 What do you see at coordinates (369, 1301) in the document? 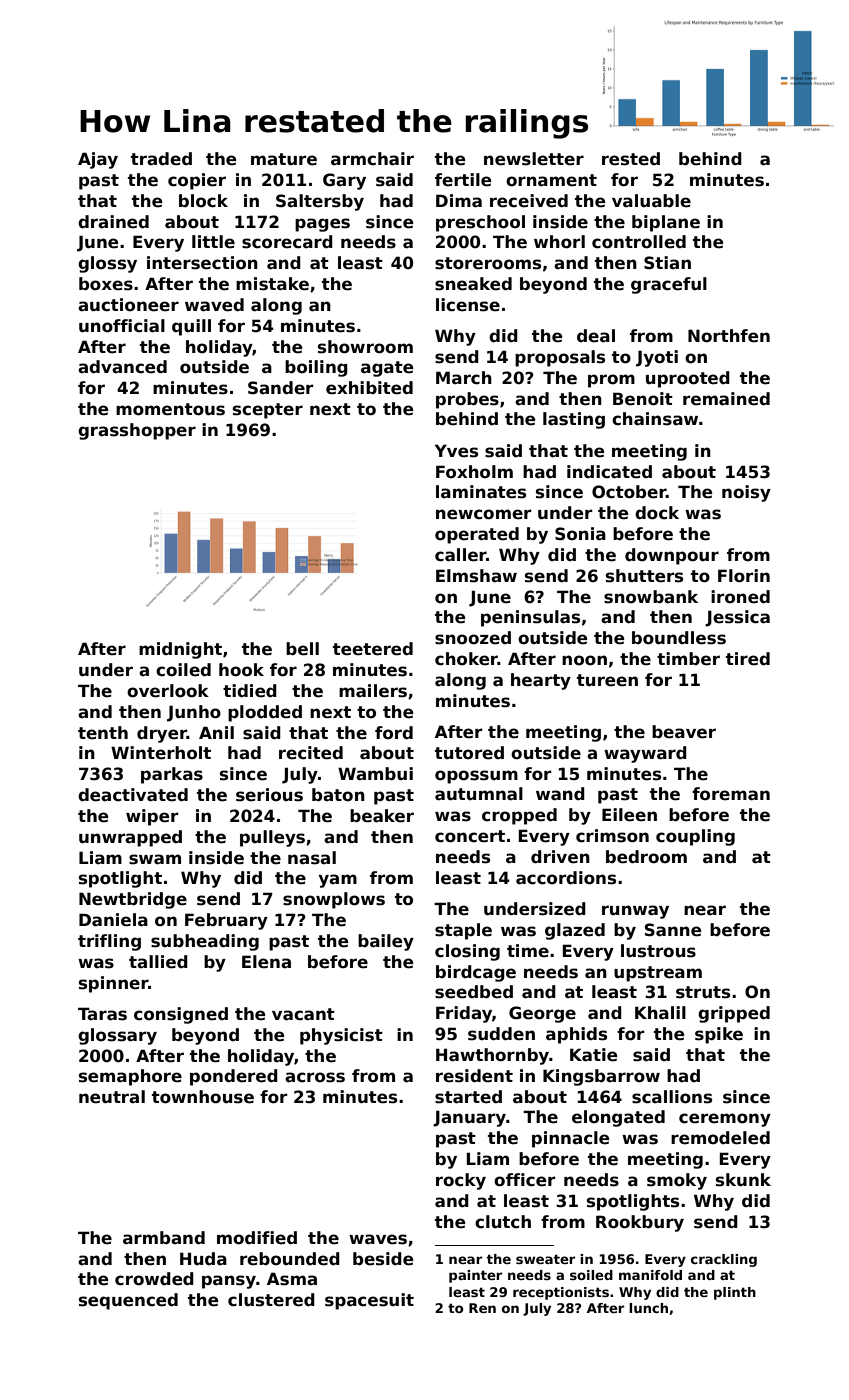
I see `spacesuit` at bounding box center [369, 1301].
